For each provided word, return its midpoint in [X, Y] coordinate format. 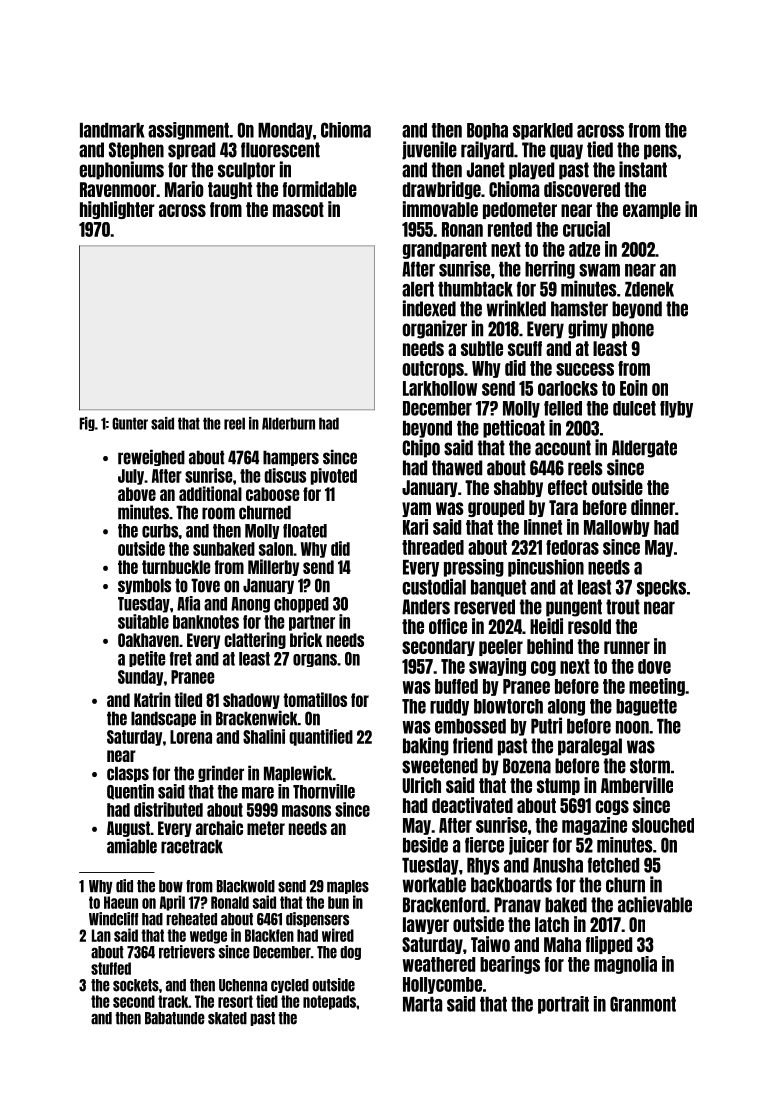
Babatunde [175, 1018]
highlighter [117, 210]
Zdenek [649, 289]
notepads [329, 1002]
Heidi [546, 626]
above [137, 494]
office [448, 626]
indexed [429, 308]
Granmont [643, 1004]
